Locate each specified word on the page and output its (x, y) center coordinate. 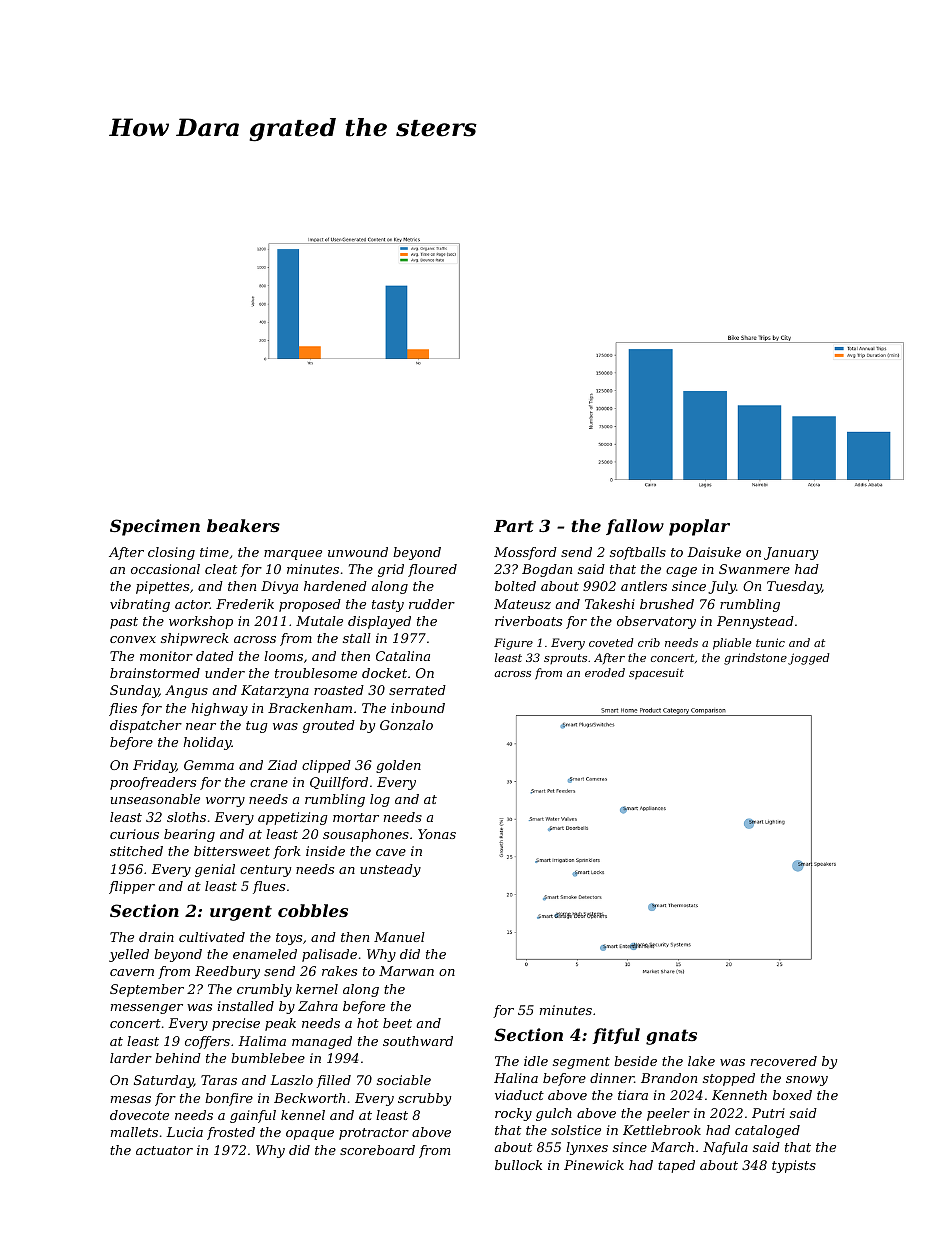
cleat (221, 569)
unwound (358, 552)
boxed (792, 1095)
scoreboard (377, 1150)
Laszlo (291, 1080)
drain (156, 937)
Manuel (399, 937)
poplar (699, 527)
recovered (784, 1061)
